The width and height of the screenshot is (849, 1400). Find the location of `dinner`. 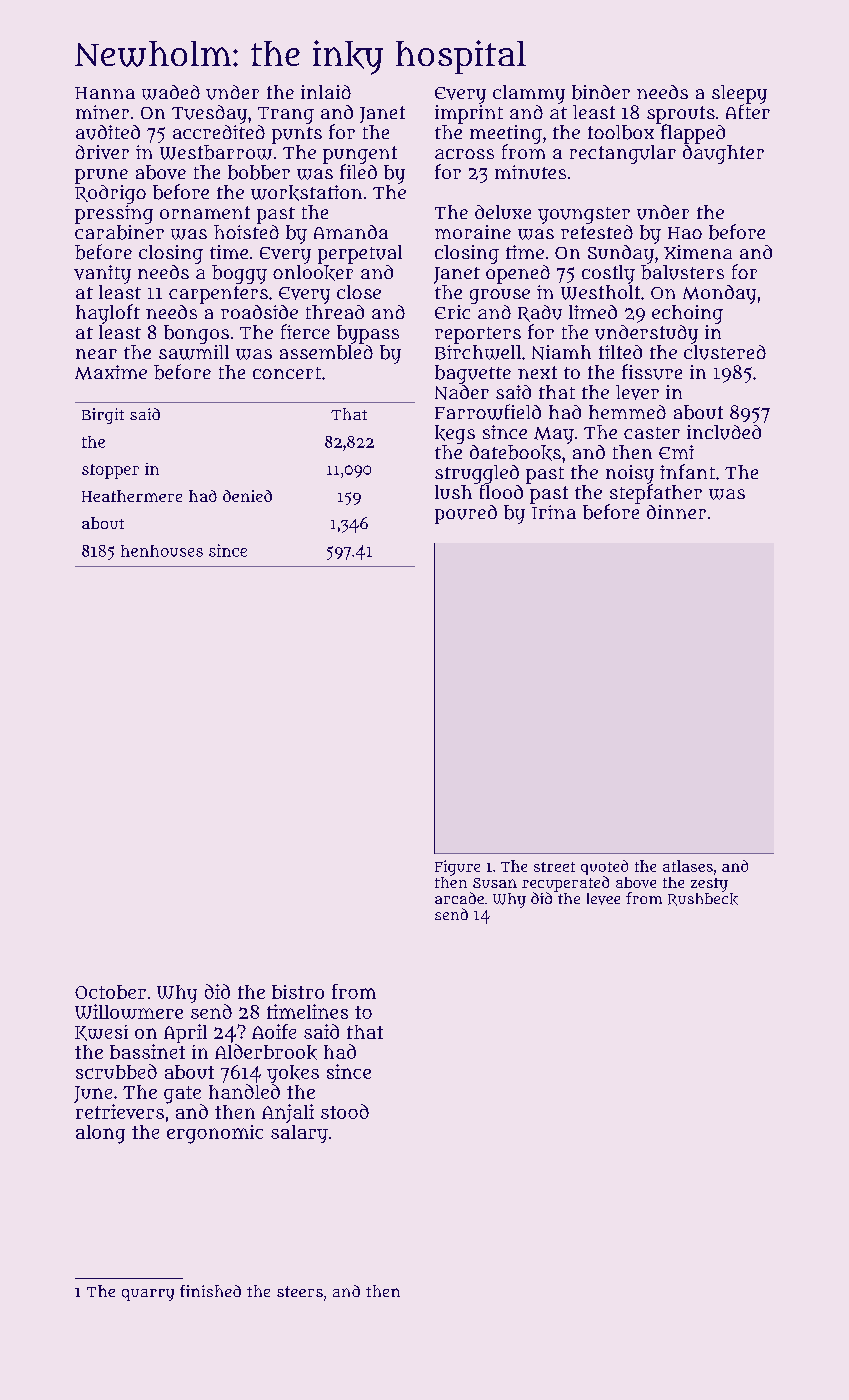

dinner is located at coordinates (676, 512).
